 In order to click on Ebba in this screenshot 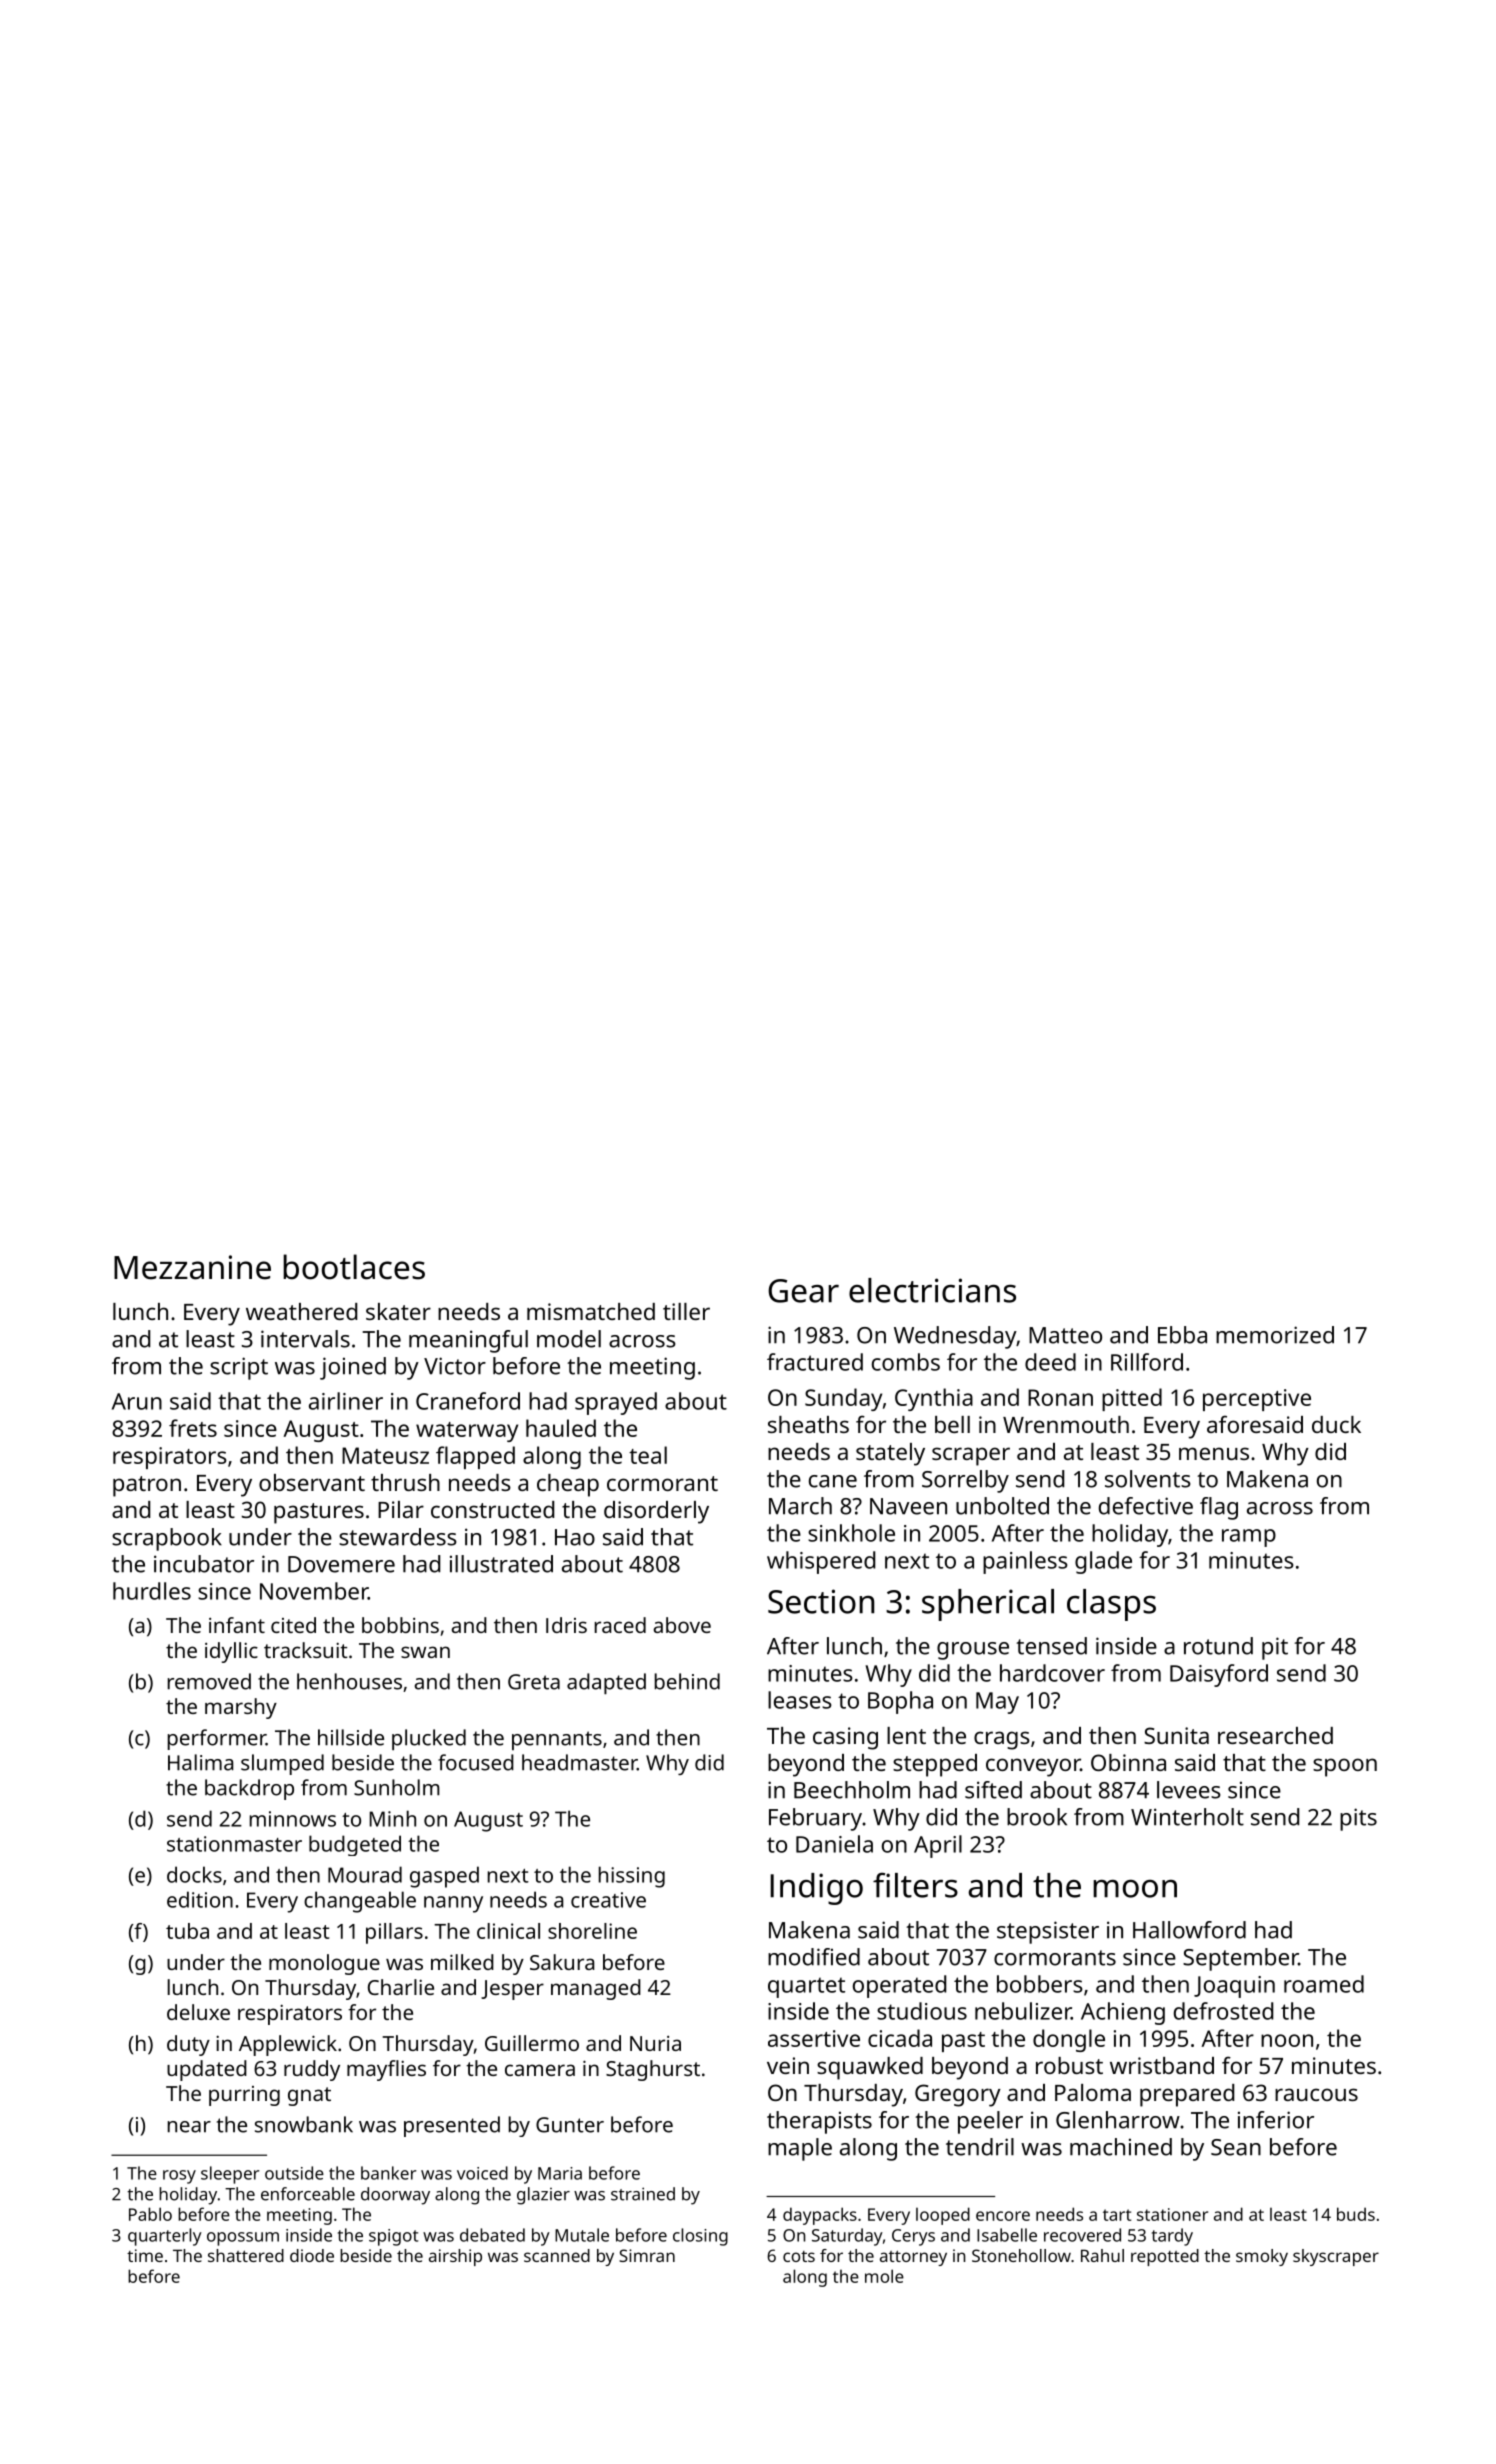, I will do `click(1182, 1335)`.
